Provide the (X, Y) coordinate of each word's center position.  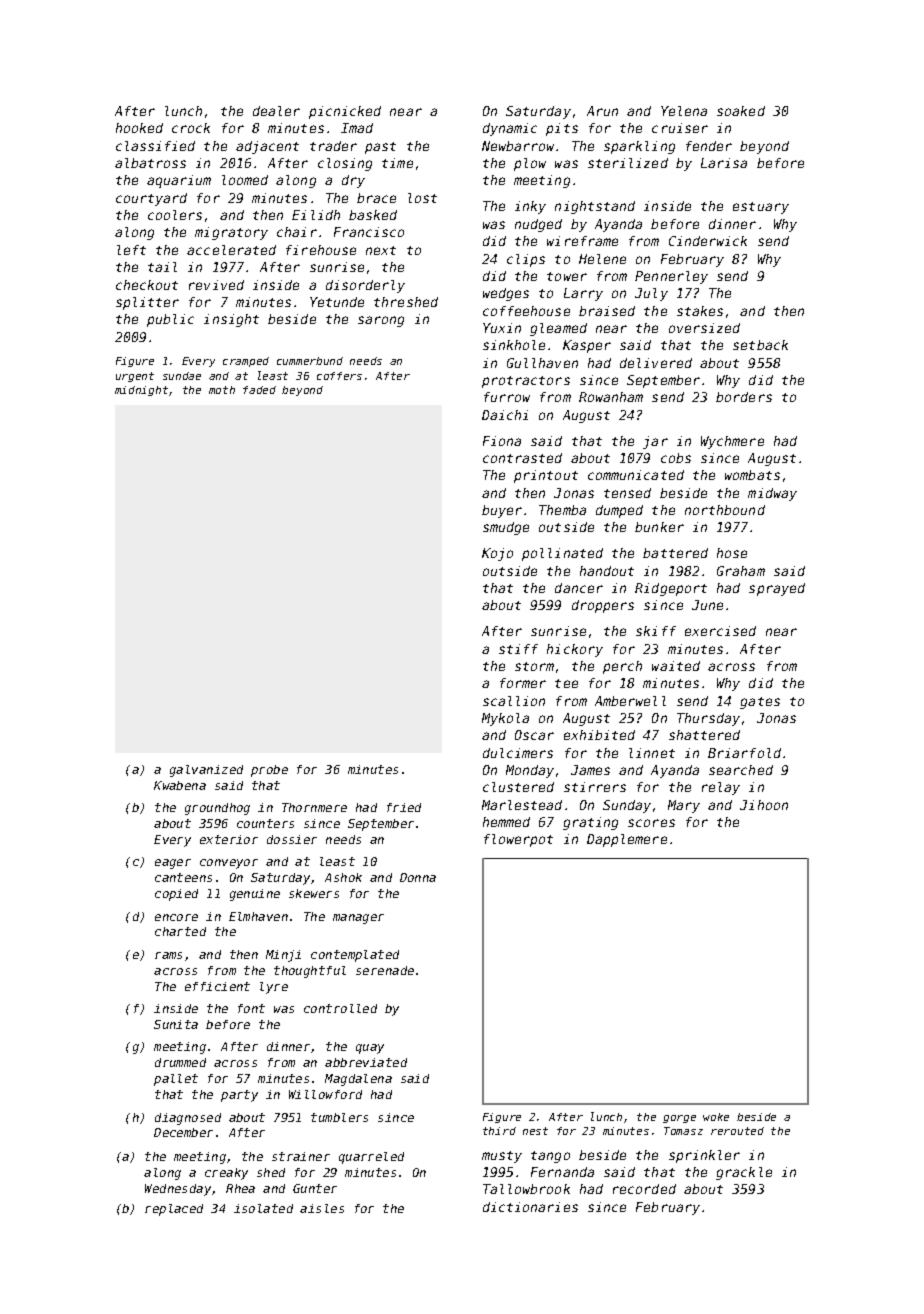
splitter (147, 303)
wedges (506, 294)
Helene (602, 259)
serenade (385, 970)
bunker (659, 527)
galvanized (206, 771)
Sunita (176, 1024)
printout (546, 476)
